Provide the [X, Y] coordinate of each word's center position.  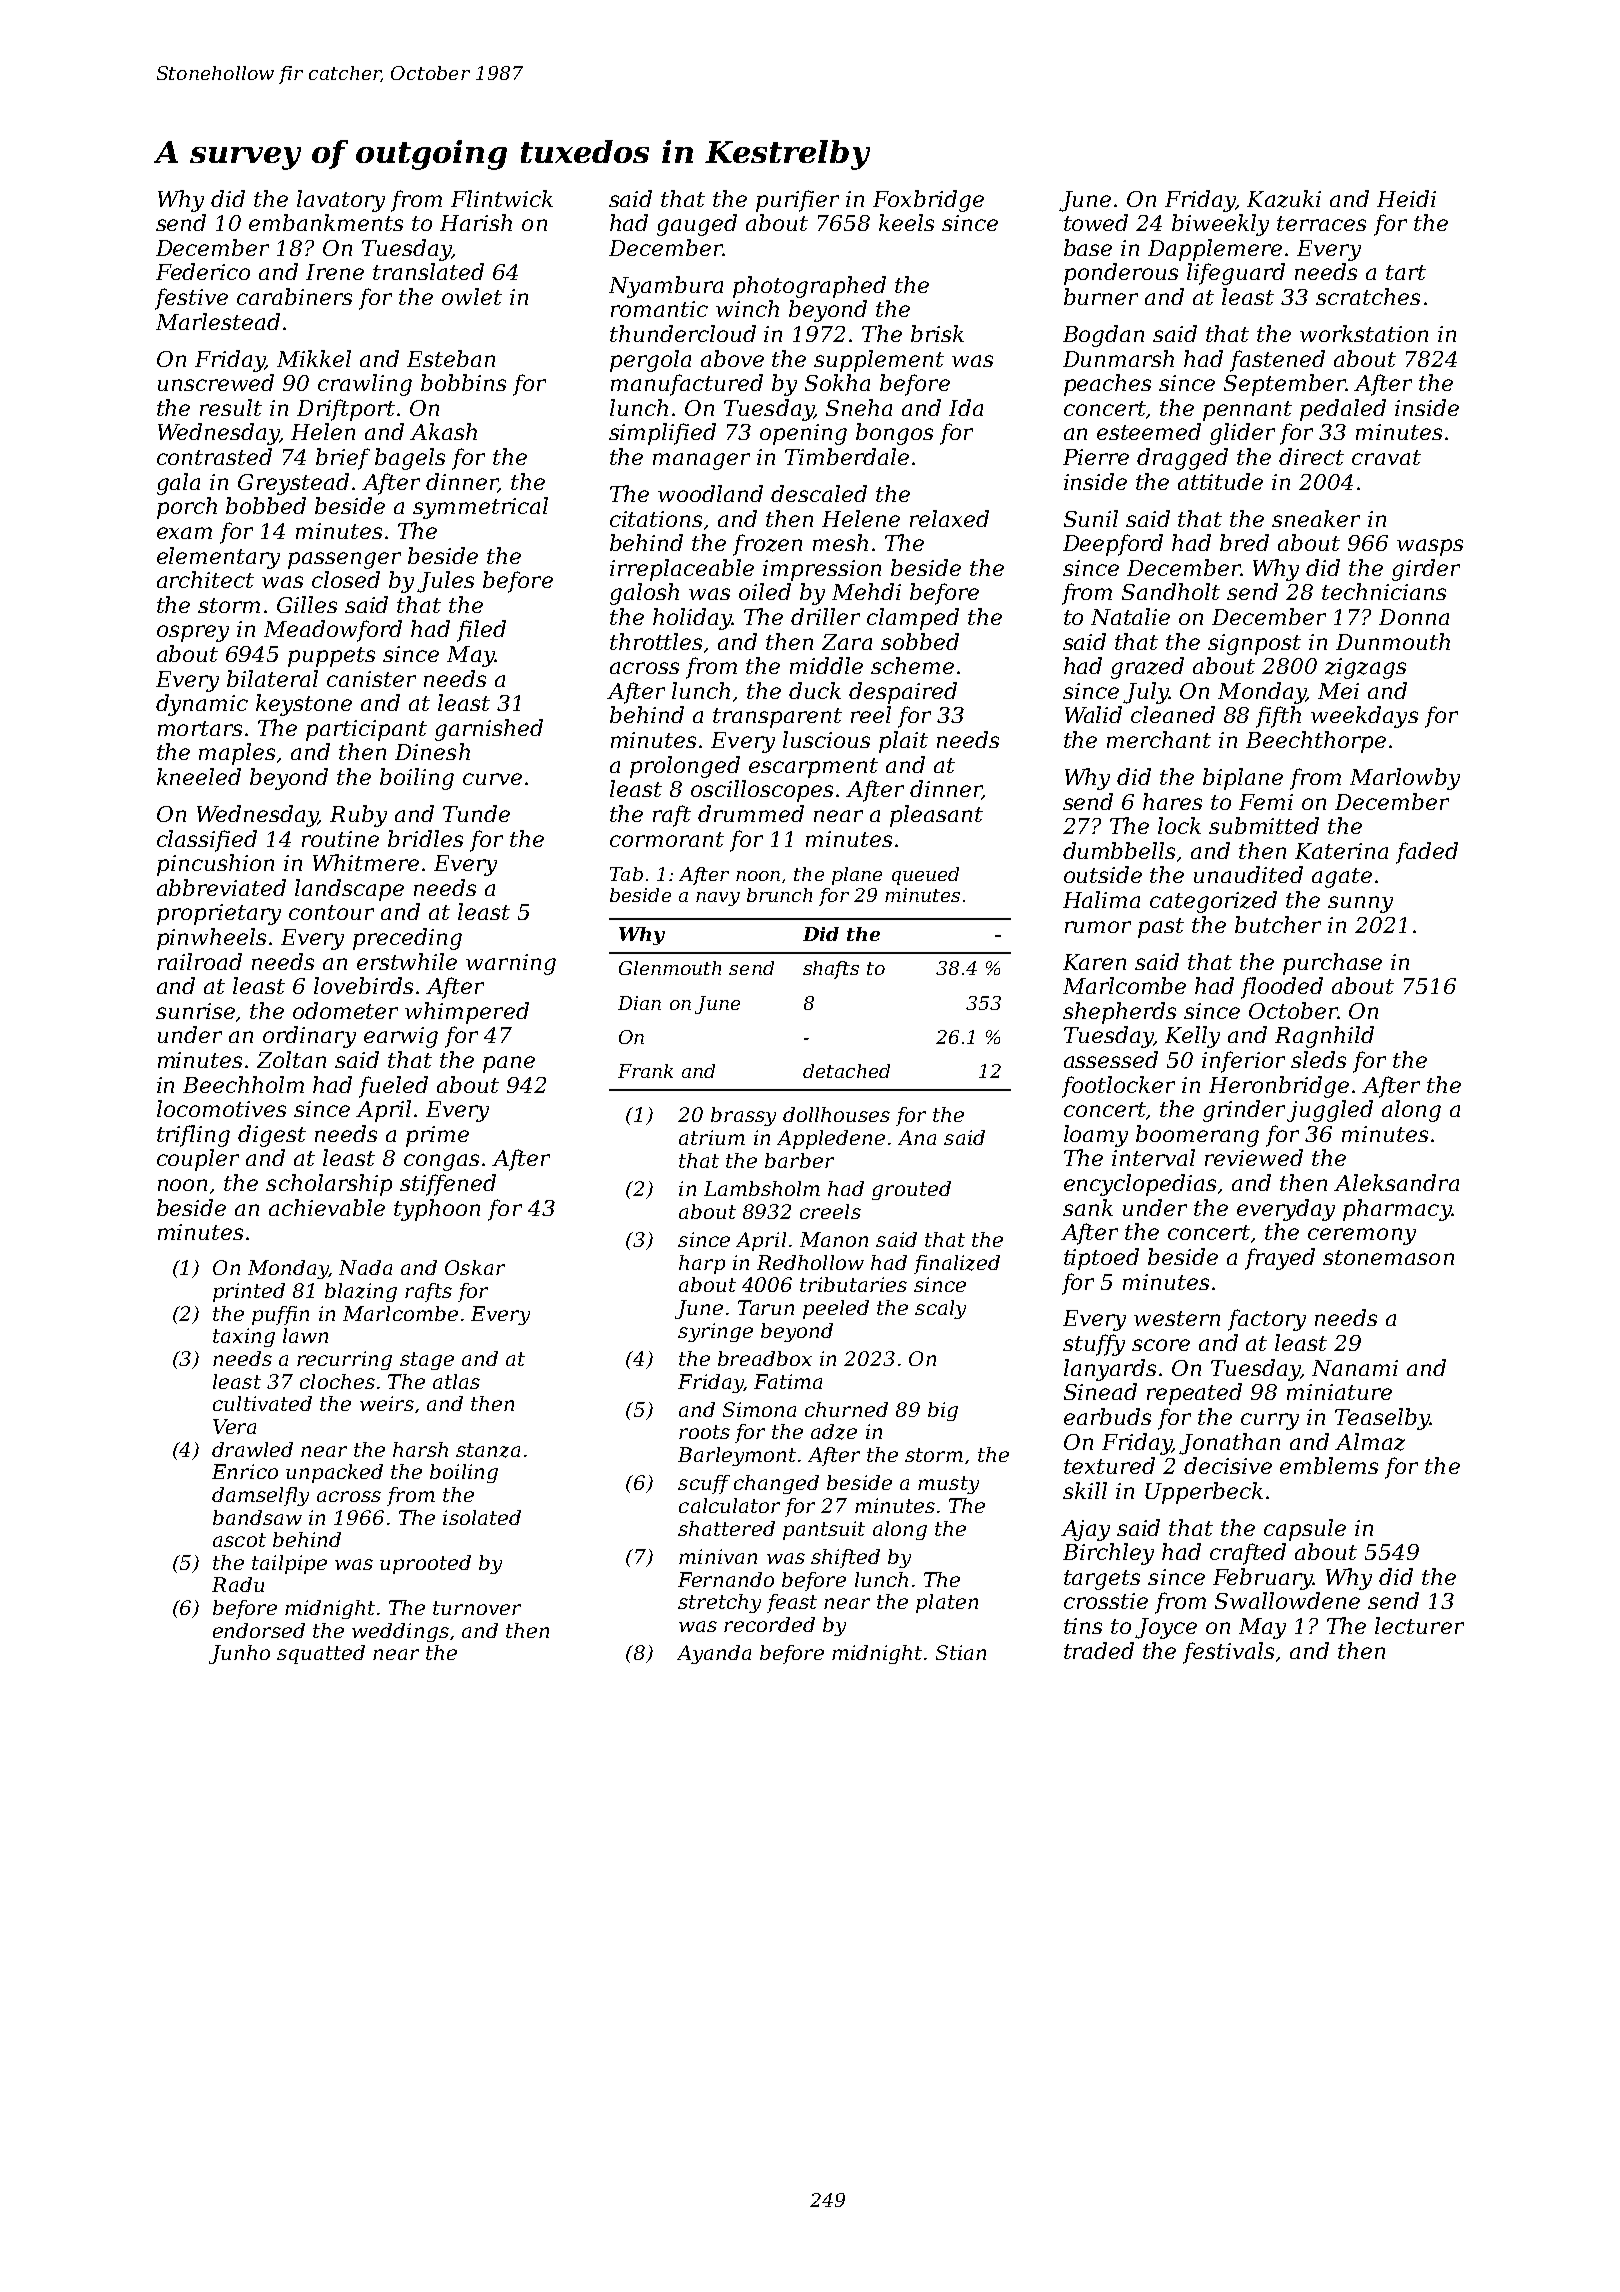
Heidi [1406, 198]
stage [427, 1361]
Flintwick [502, 198]
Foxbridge [928, 201]
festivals [1228, 1653]
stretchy [719, 1603]
